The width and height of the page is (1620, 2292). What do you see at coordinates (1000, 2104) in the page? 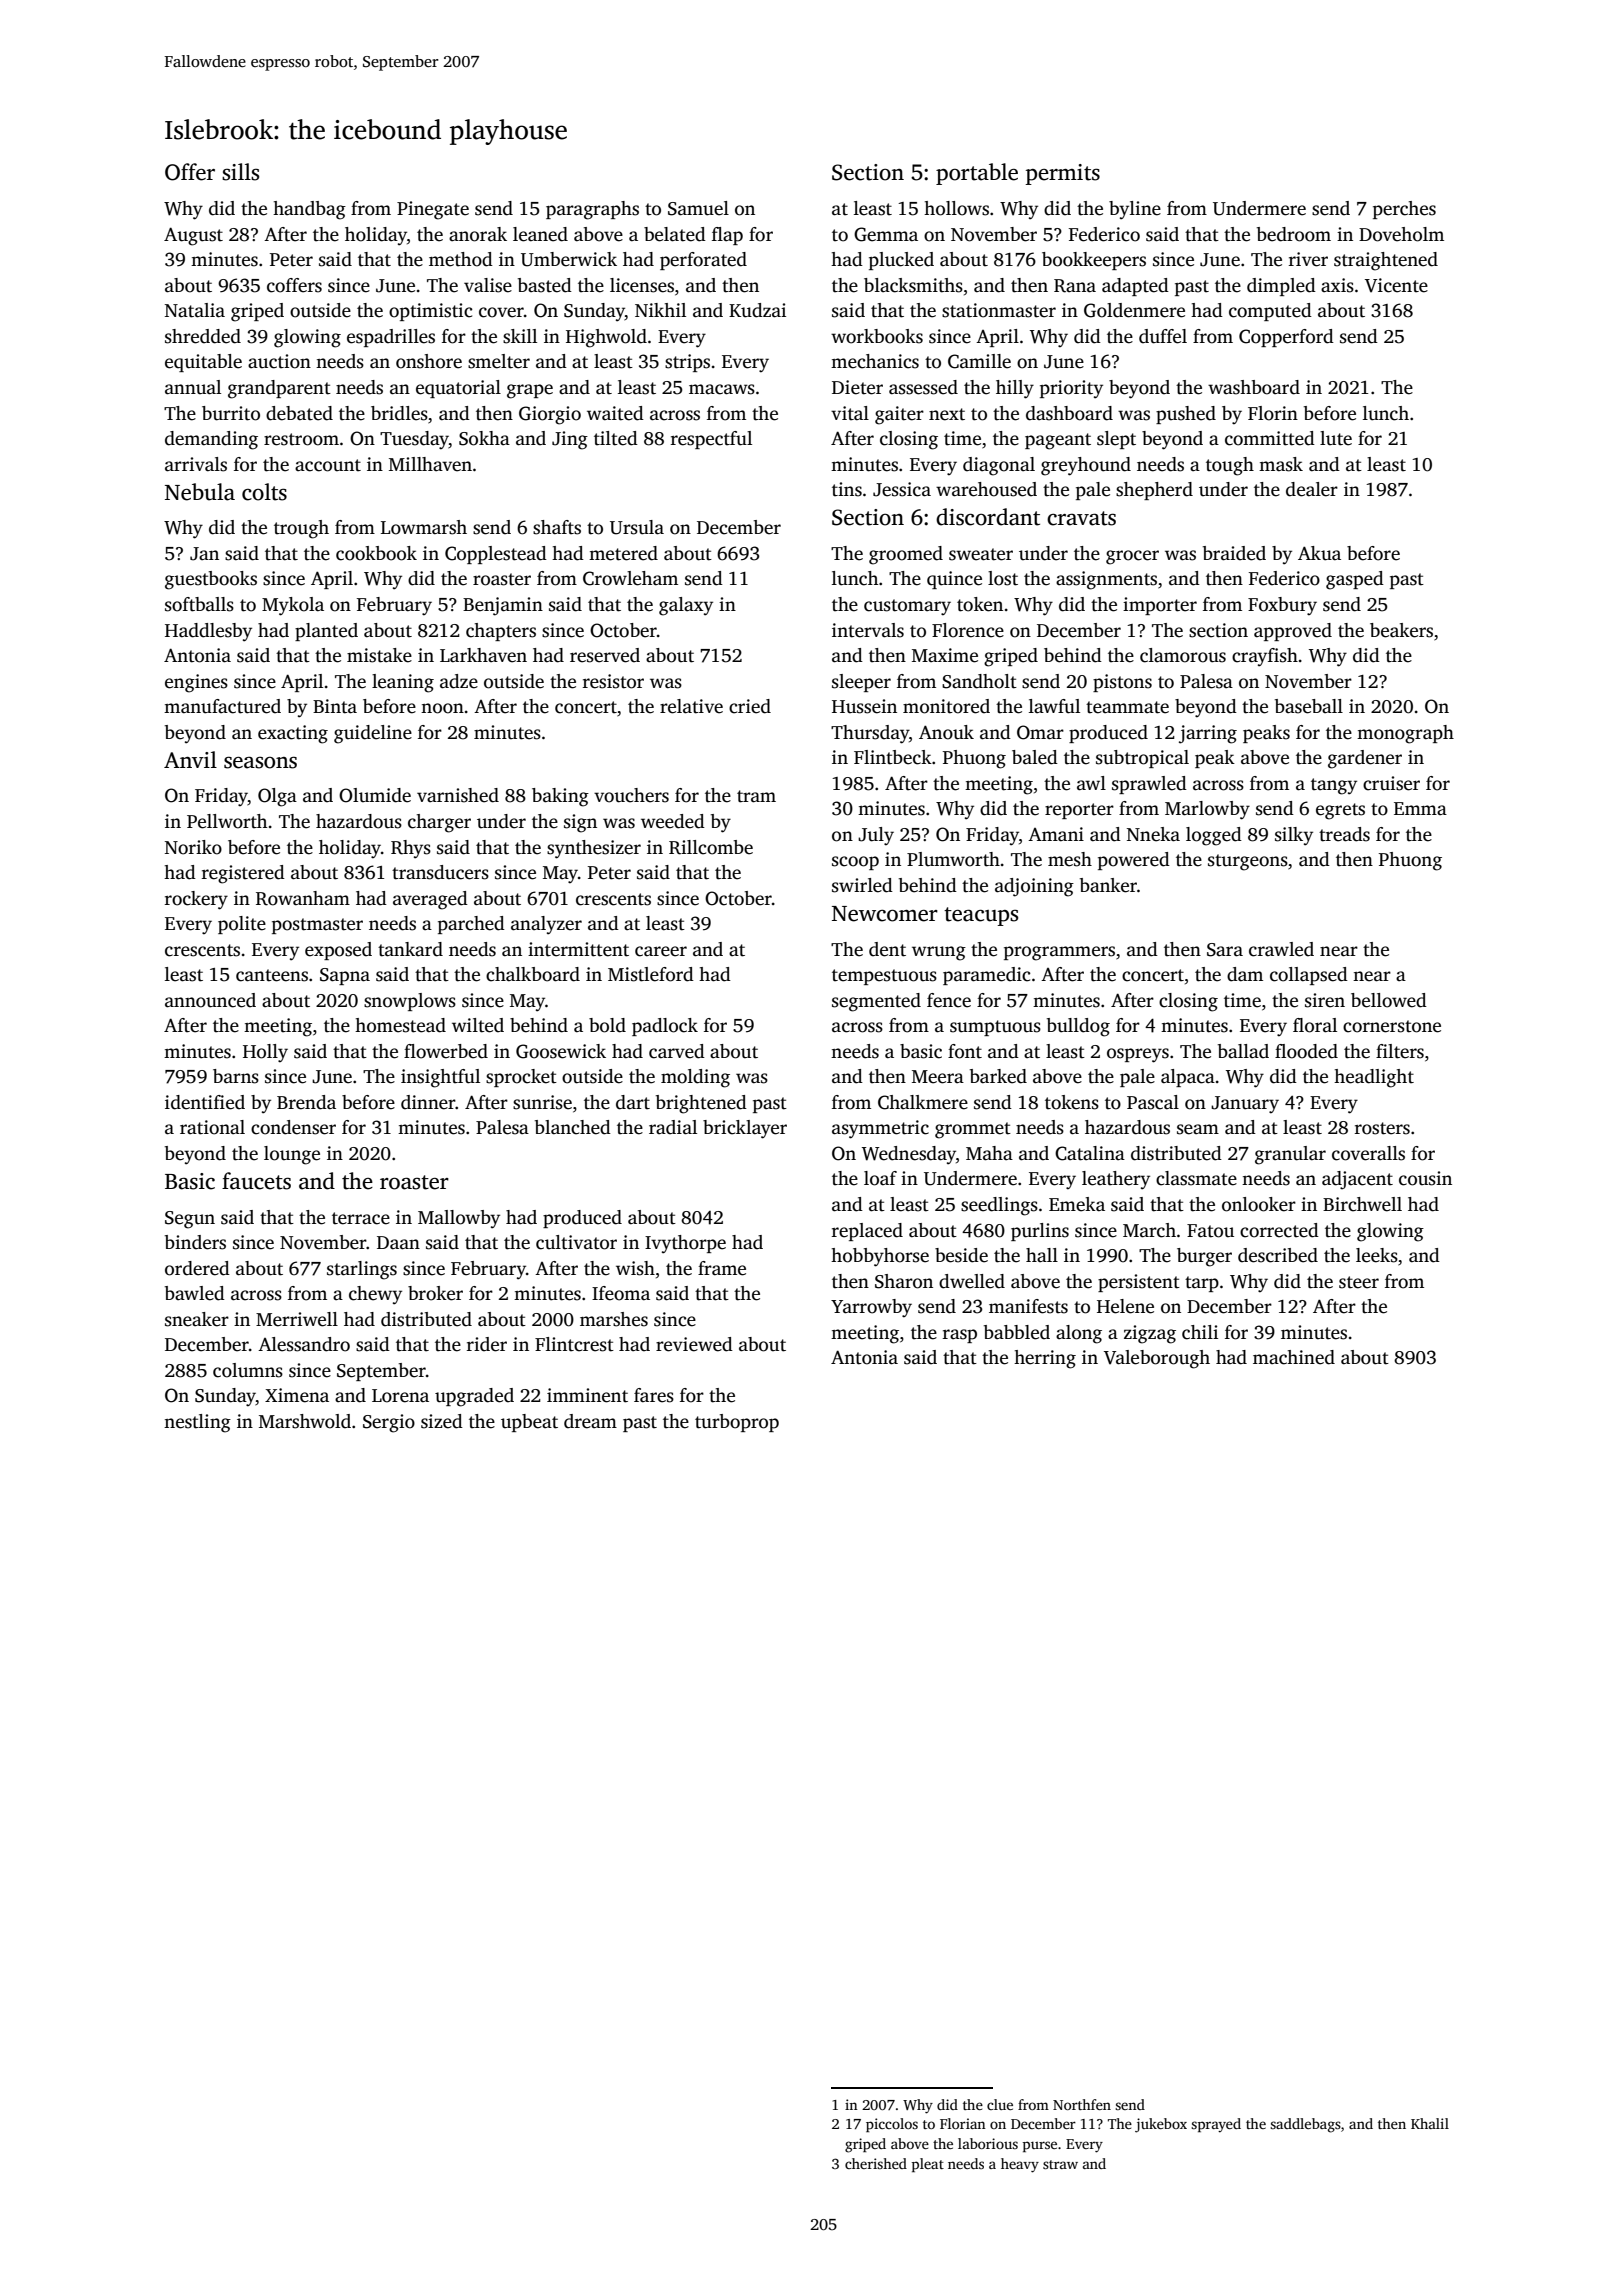
I see `clue` at bounding box center [1000, 2104].
